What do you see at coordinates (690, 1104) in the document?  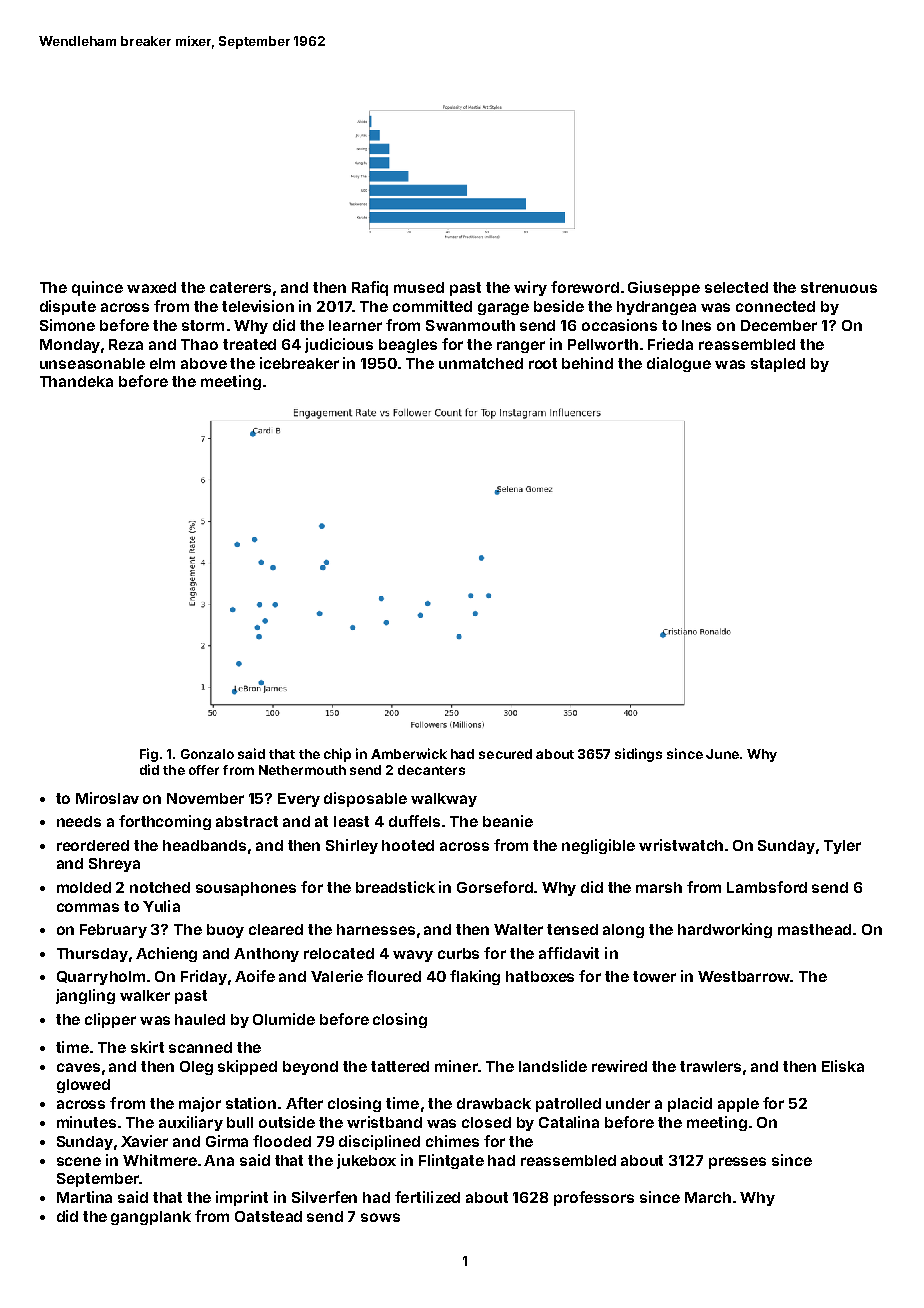 I see `placid` at bounding box center [690, 1104].
